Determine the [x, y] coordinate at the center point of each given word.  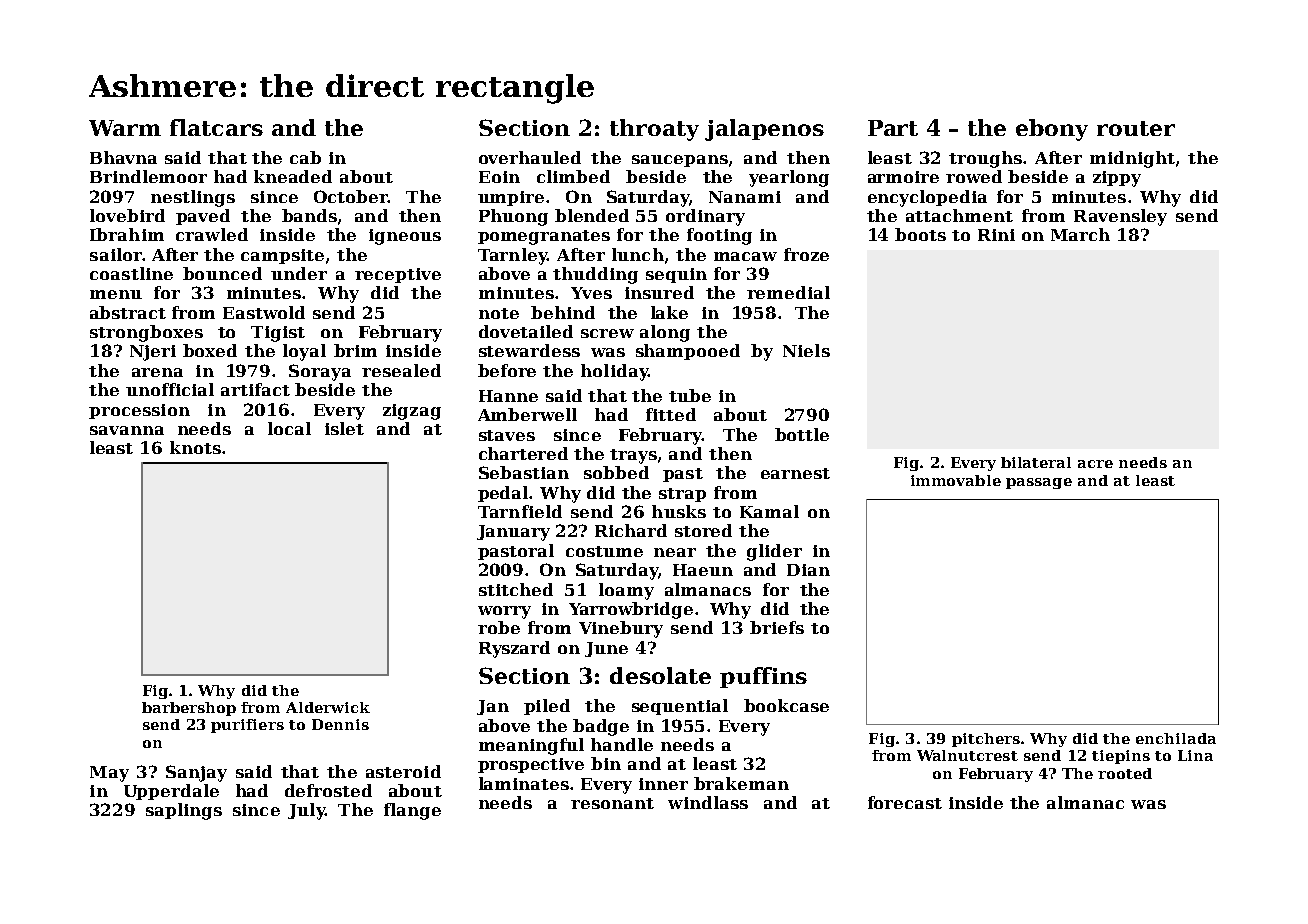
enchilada [1176, 738]
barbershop [189, 709]
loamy [626, 591]
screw [607, 333]
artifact [255, 389]
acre [1095, 464]
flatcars [216, 127]
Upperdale [171, 792]
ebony [1052, 130]
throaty [654, 130]
